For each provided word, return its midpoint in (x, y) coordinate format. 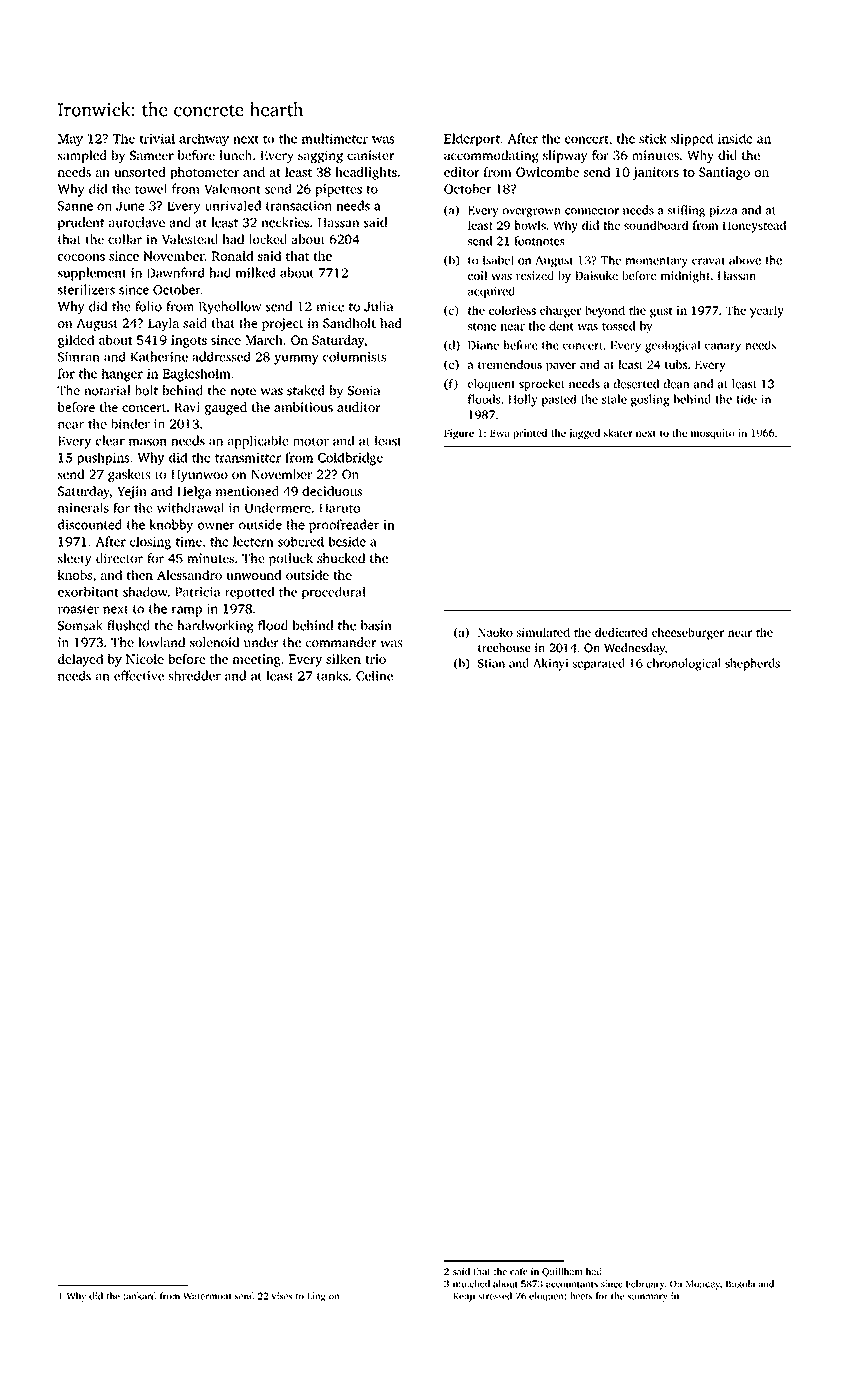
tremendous (510, 364)
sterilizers (86, 289)
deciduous (332, 491)
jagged (584, 434)
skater (618, 433)
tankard (139, 1296)
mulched (471, 1284)
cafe (519, 1271)
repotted (249, 593)
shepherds (752, 664)
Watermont (207, 1296)
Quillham (562, 1272)
